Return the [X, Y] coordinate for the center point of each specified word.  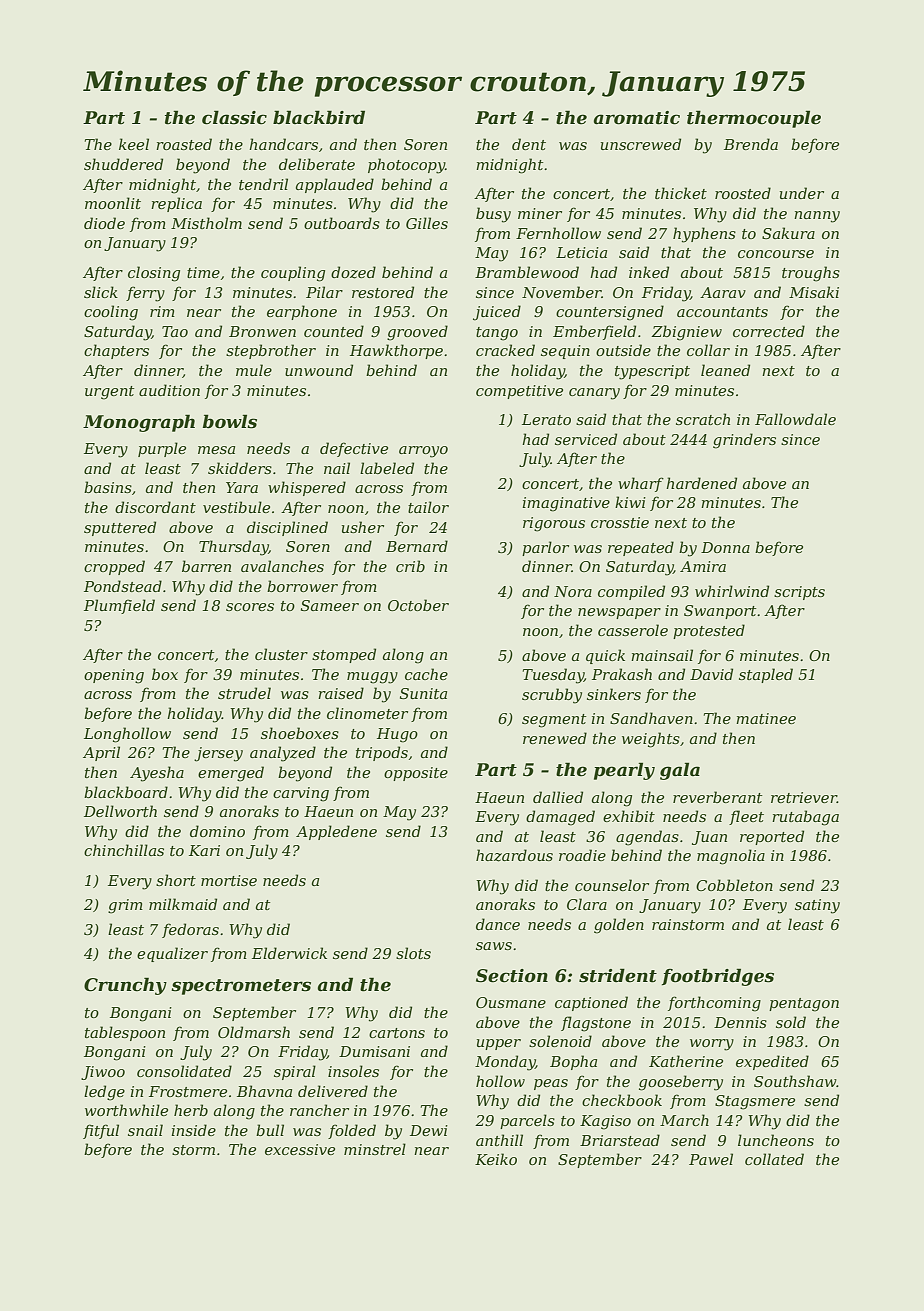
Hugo [397, 735]
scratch [703, 419]
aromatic [636, 118]
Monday [505, 1063]
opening [114, 676]
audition [169, 390]
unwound [319, 370]
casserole [633, 630]
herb [191, 1110]
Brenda [751, 144]
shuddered [123, 164]
